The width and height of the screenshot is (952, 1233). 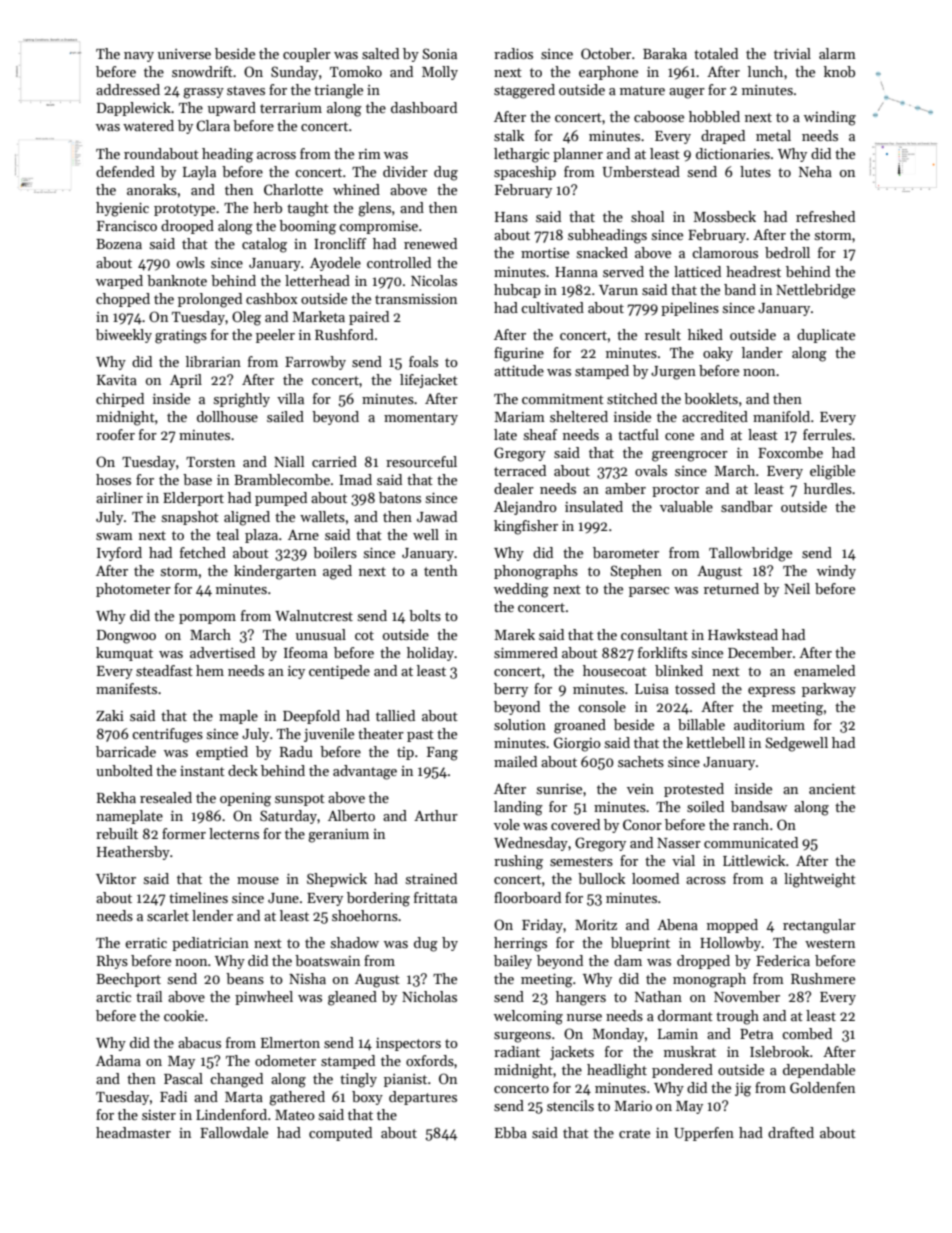 I want to click on herb, so click(x=267, y=207).
